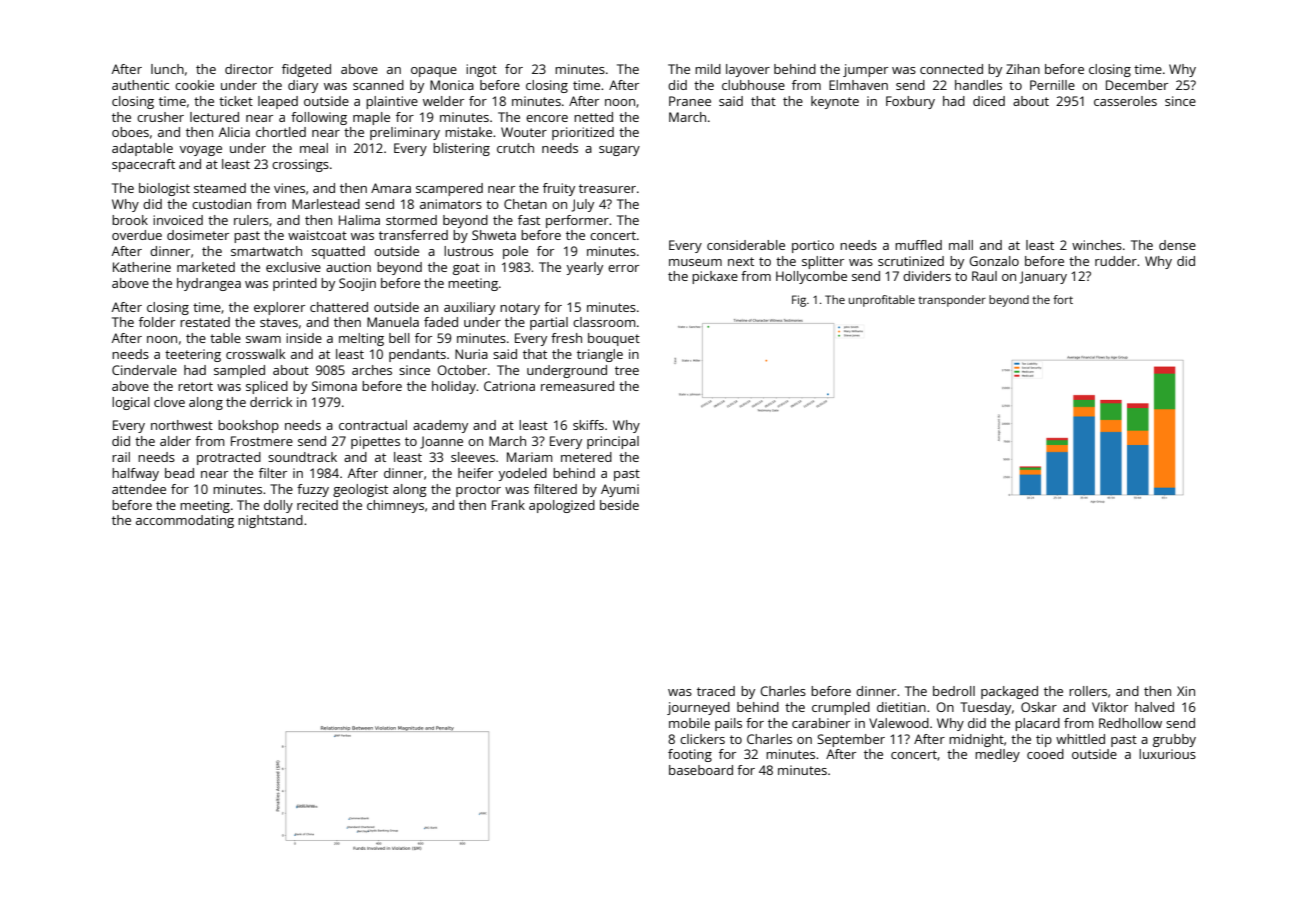 The width and height of the screenshot is (1308, 924). I want to click on Xin, so click(1186, 691).
